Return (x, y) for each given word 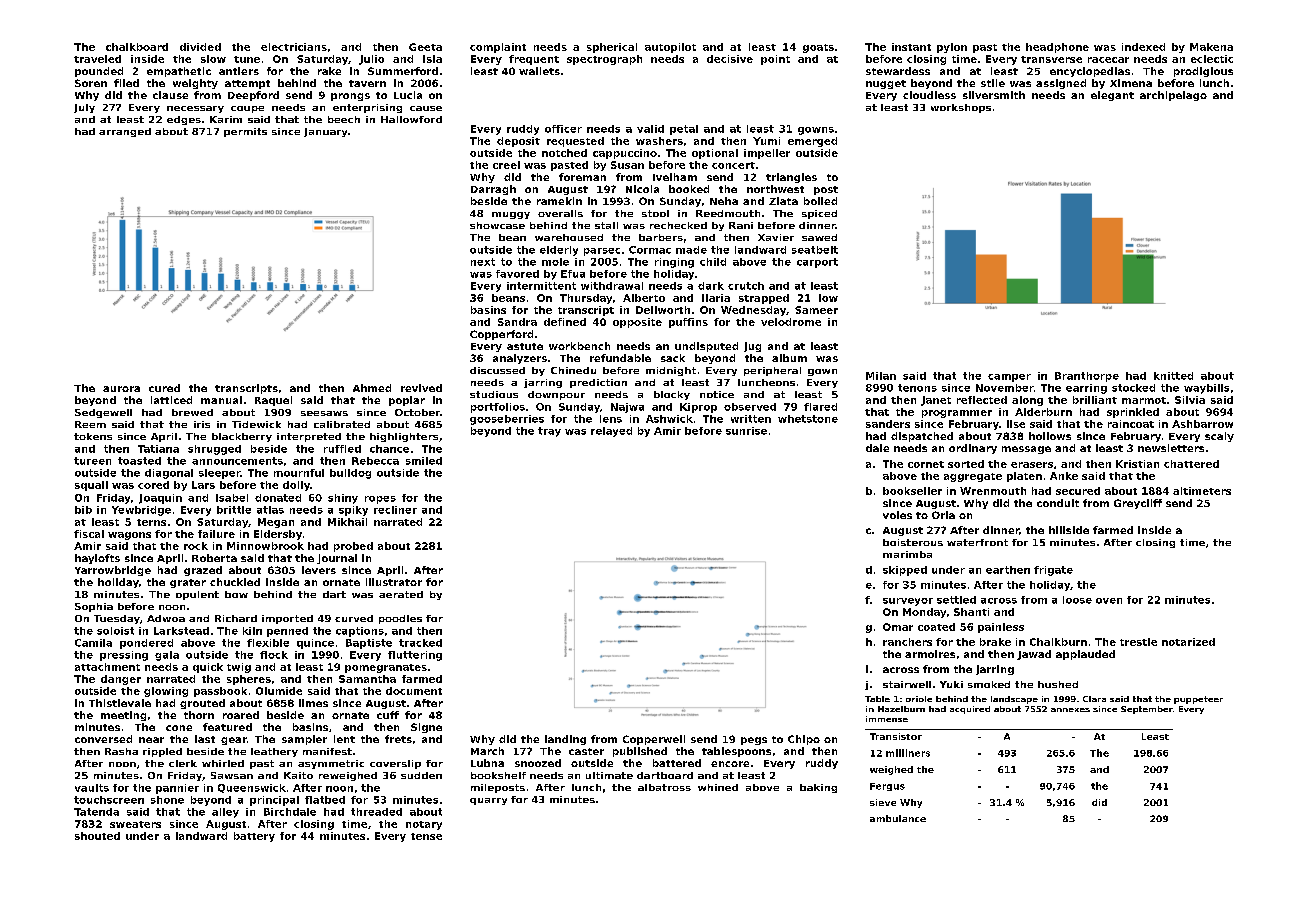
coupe (247, 109)
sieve (883, 802)
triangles (791, 178)
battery (254, 837)
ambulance (898, 818)
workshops (961, 108)
